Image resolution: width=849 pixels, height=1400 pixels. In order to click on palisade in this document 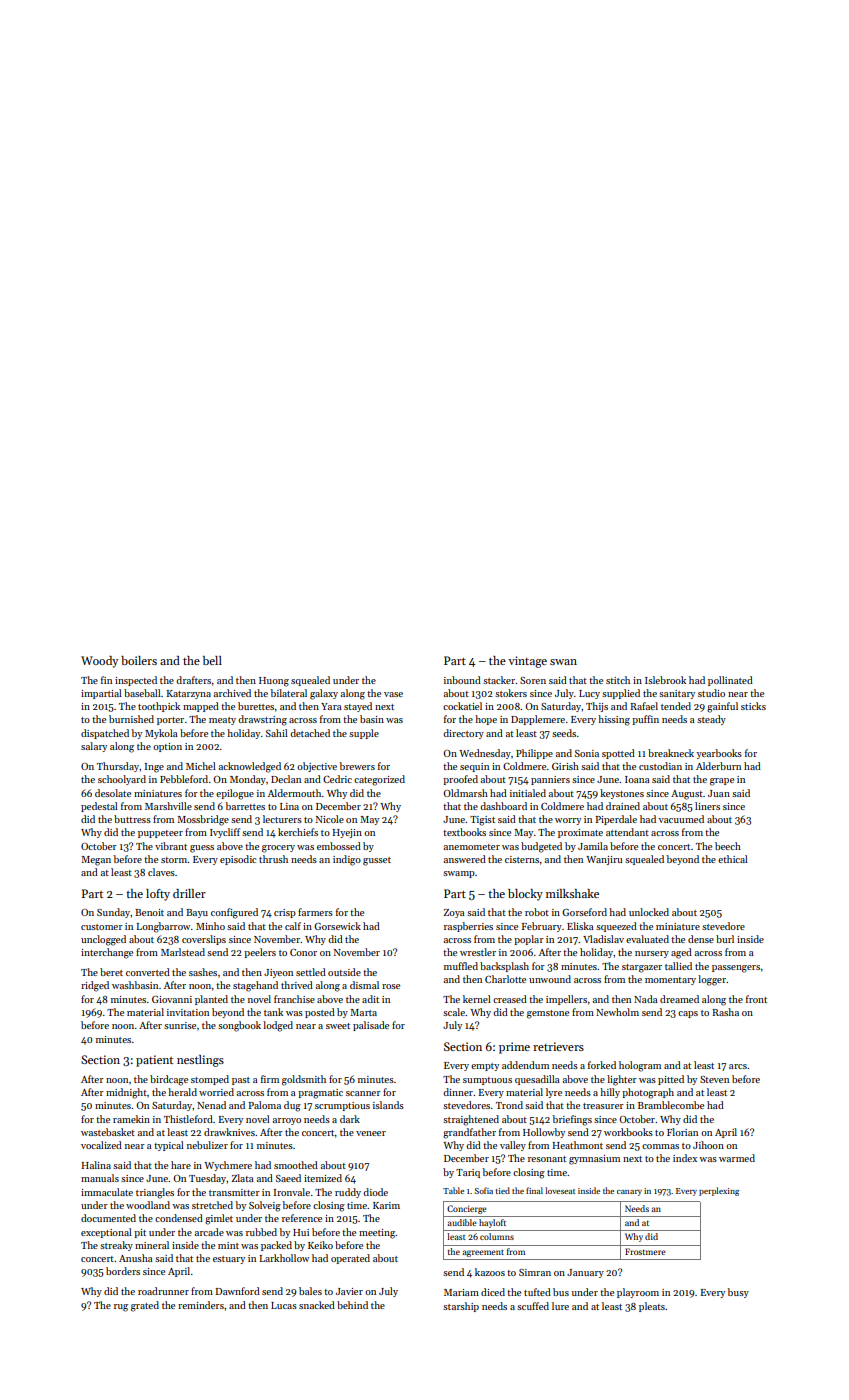, I will do `click(371, 1026)`.
